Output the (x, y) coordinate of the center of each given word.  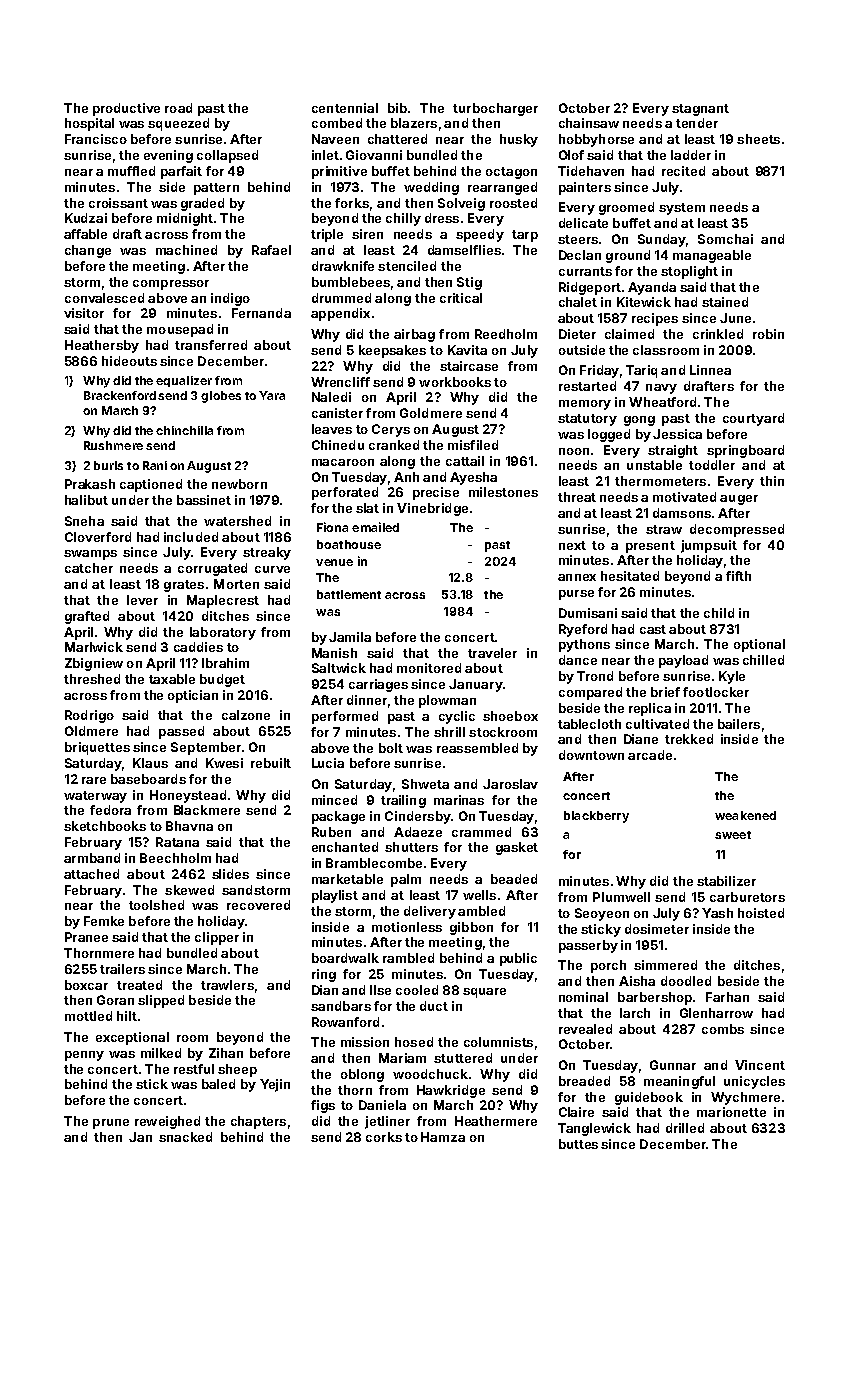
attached (91, 874)
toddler (712, 465)
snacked (185, 1137)
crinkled (718, 334)
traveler (492, 653)
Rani (155, 465)
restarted (587, 386)
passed (181, 732)
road (178, 108)
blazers (414, 123)
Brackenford (120, 395)
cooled (417, 990)
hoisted (761, 913)
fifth (738, 576)
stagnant (700, 110)
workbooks (455, 382)
